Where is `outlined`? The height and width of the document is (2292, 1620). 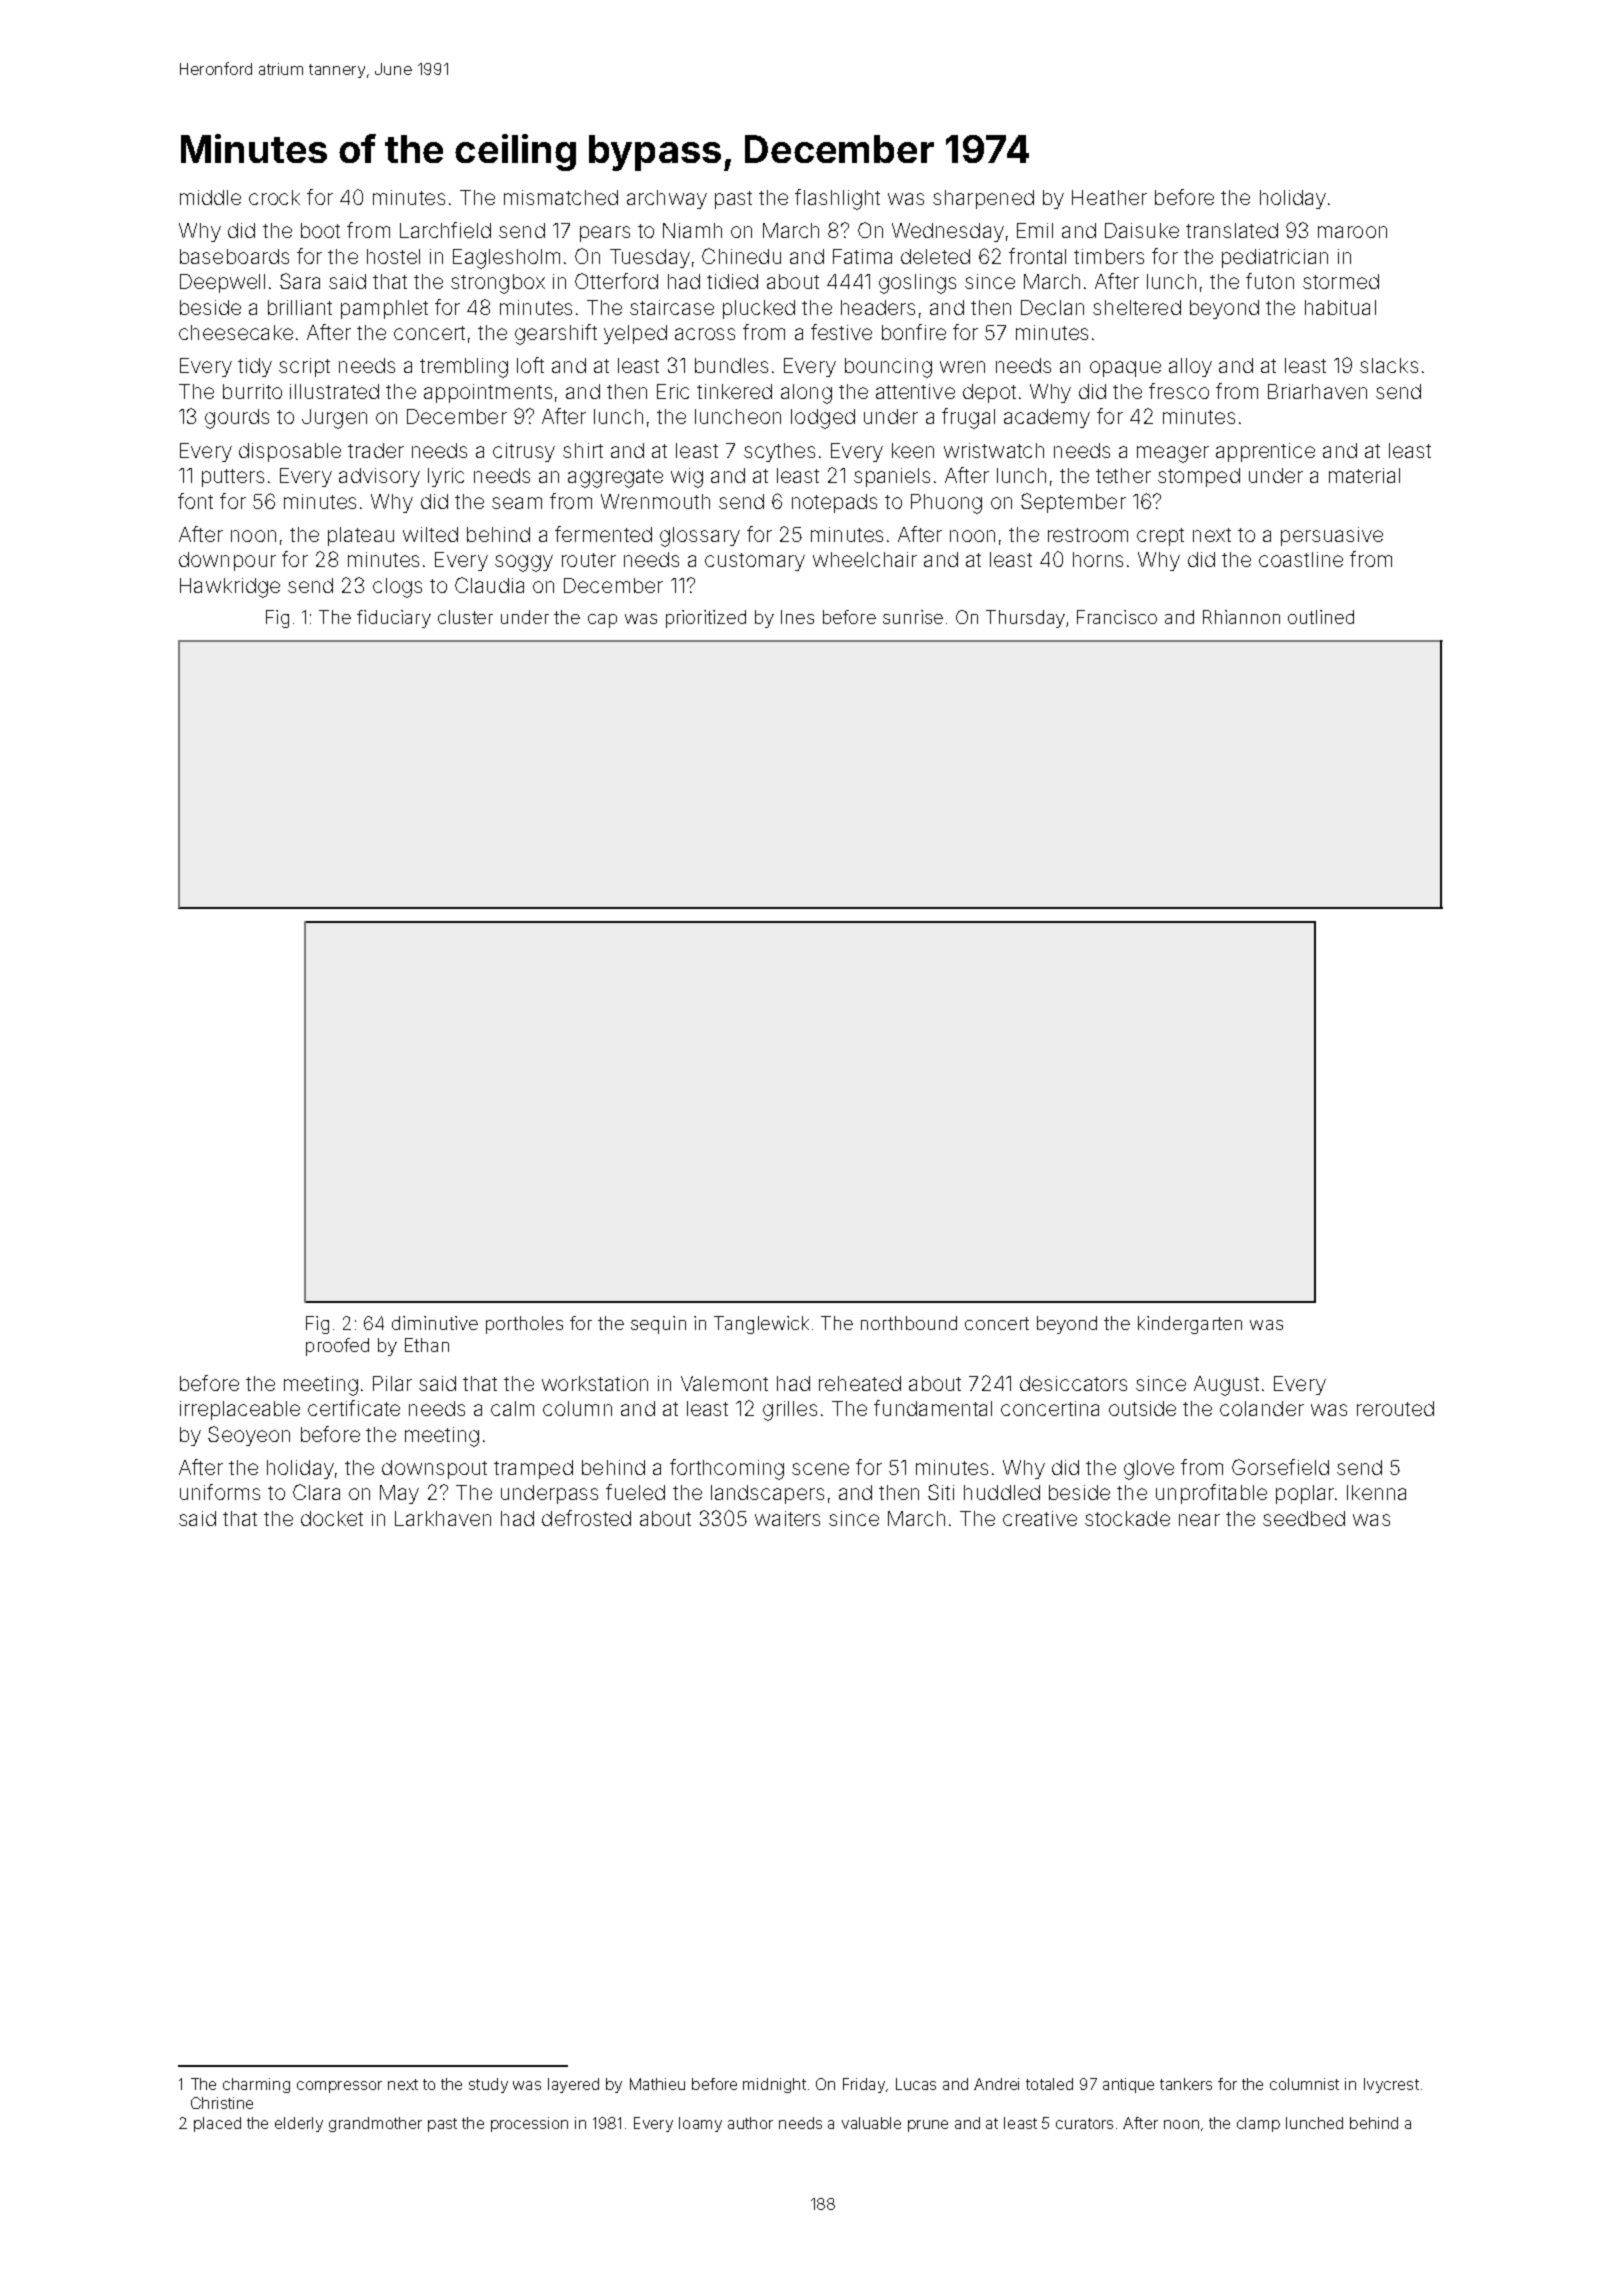
outlined is located at coordinates (1321, 617).
